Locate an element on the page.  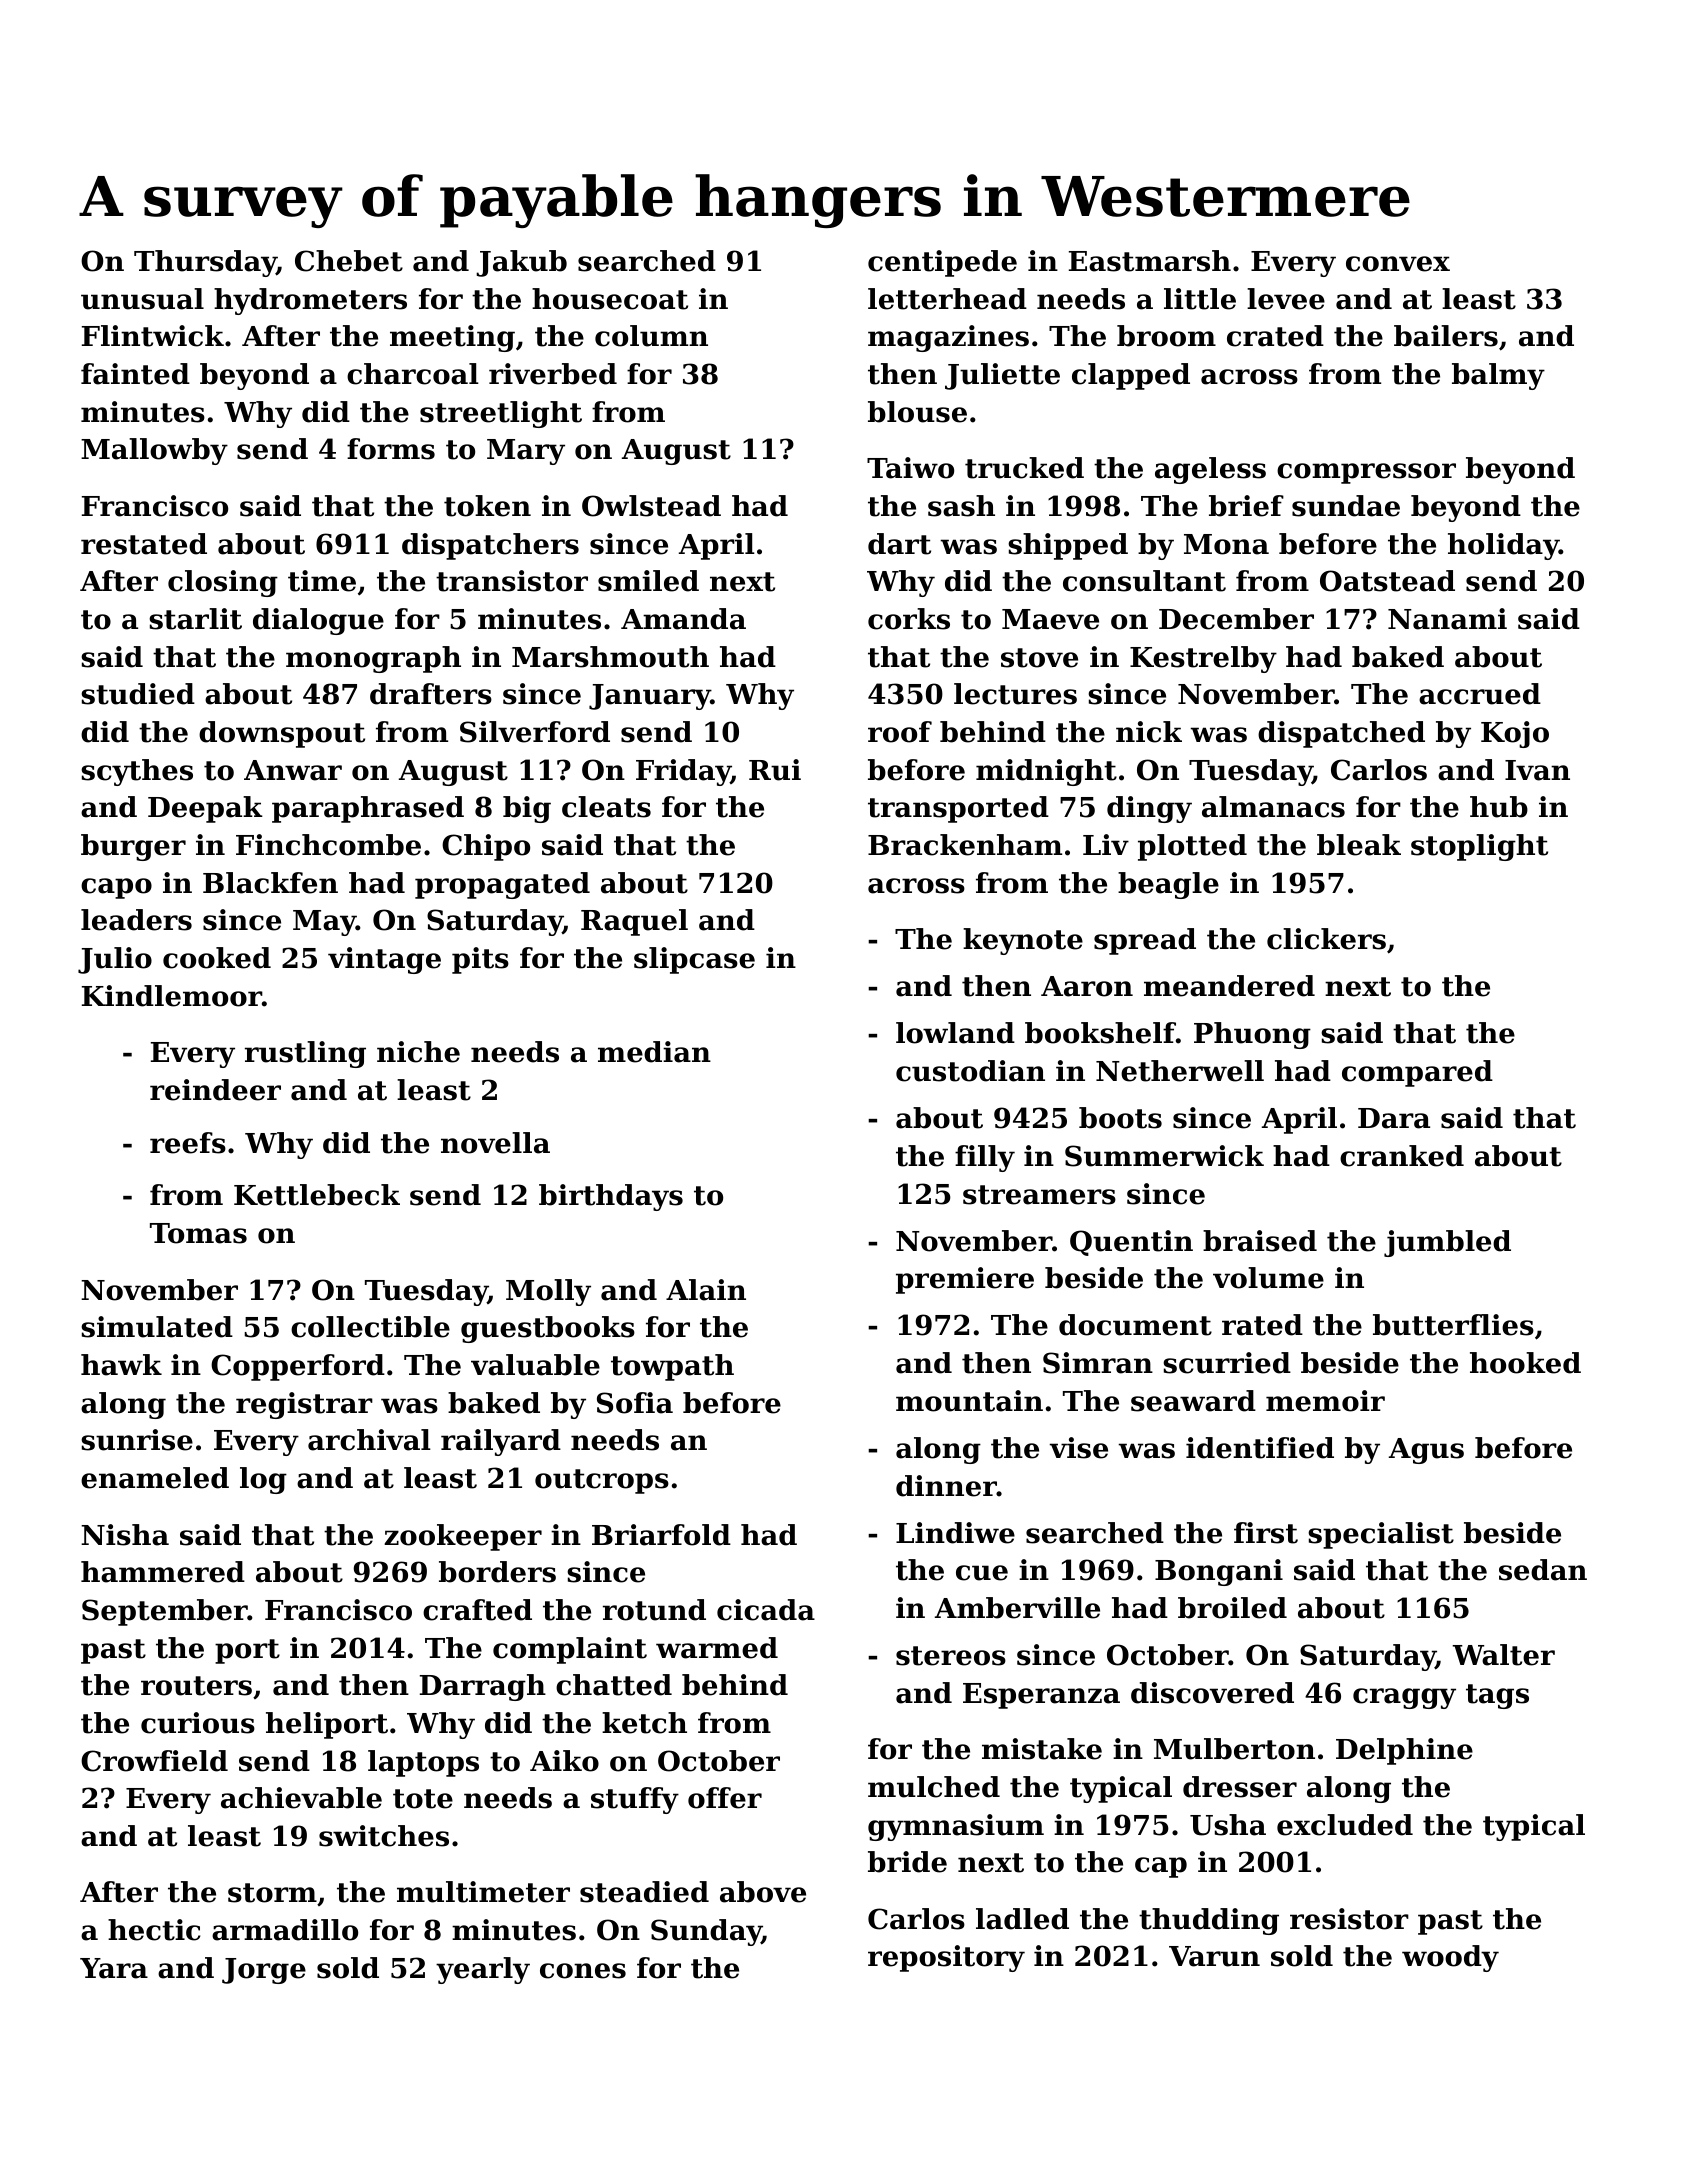
repository is located at coordinates (946, 1958).
